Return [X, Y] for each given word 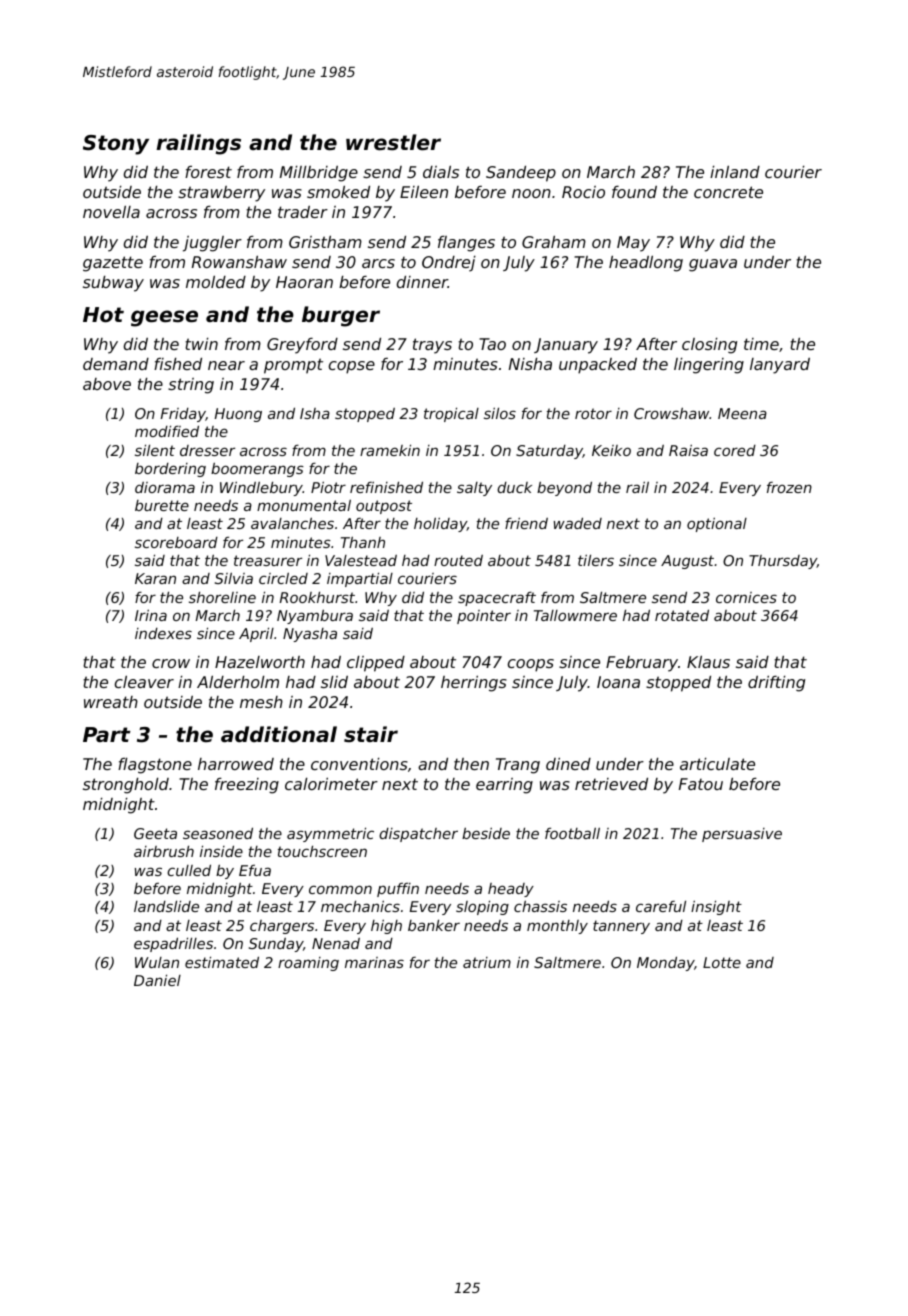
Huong [238, 415]
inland [735, 172]
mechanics [360, 906]
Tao [492, 344]
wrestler [393, 142]
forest [208, 172]
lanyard [780, 366]
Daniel [157, 980]
